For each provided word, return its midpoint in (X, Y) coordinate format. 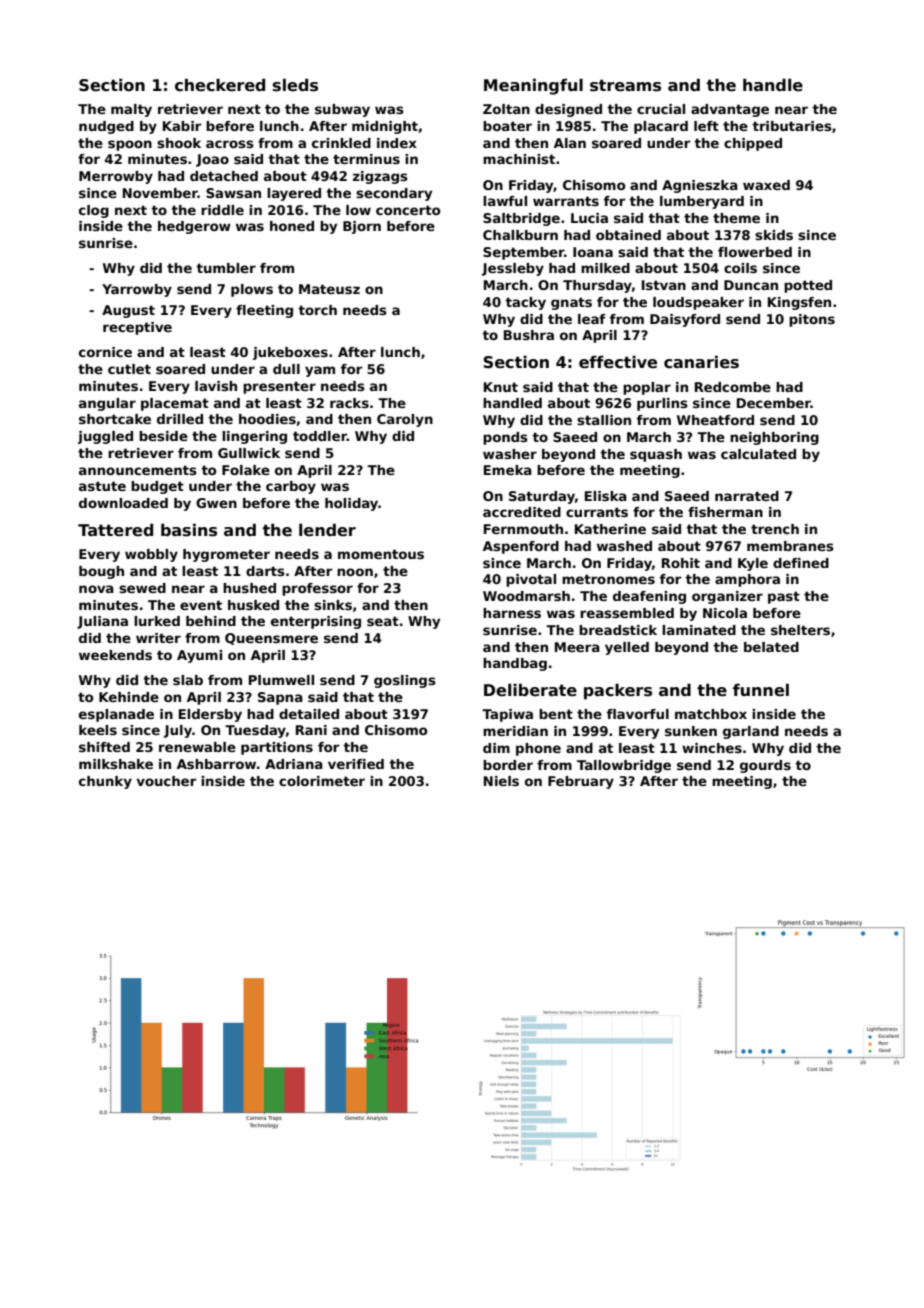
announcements (138, 470)
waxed (766, 185)
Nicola (725, 613)
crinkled (341, 143)
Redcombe (733, 387)
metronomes (608, 579)
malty (131, 110)
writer (158, 638)
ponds (505, 438)
